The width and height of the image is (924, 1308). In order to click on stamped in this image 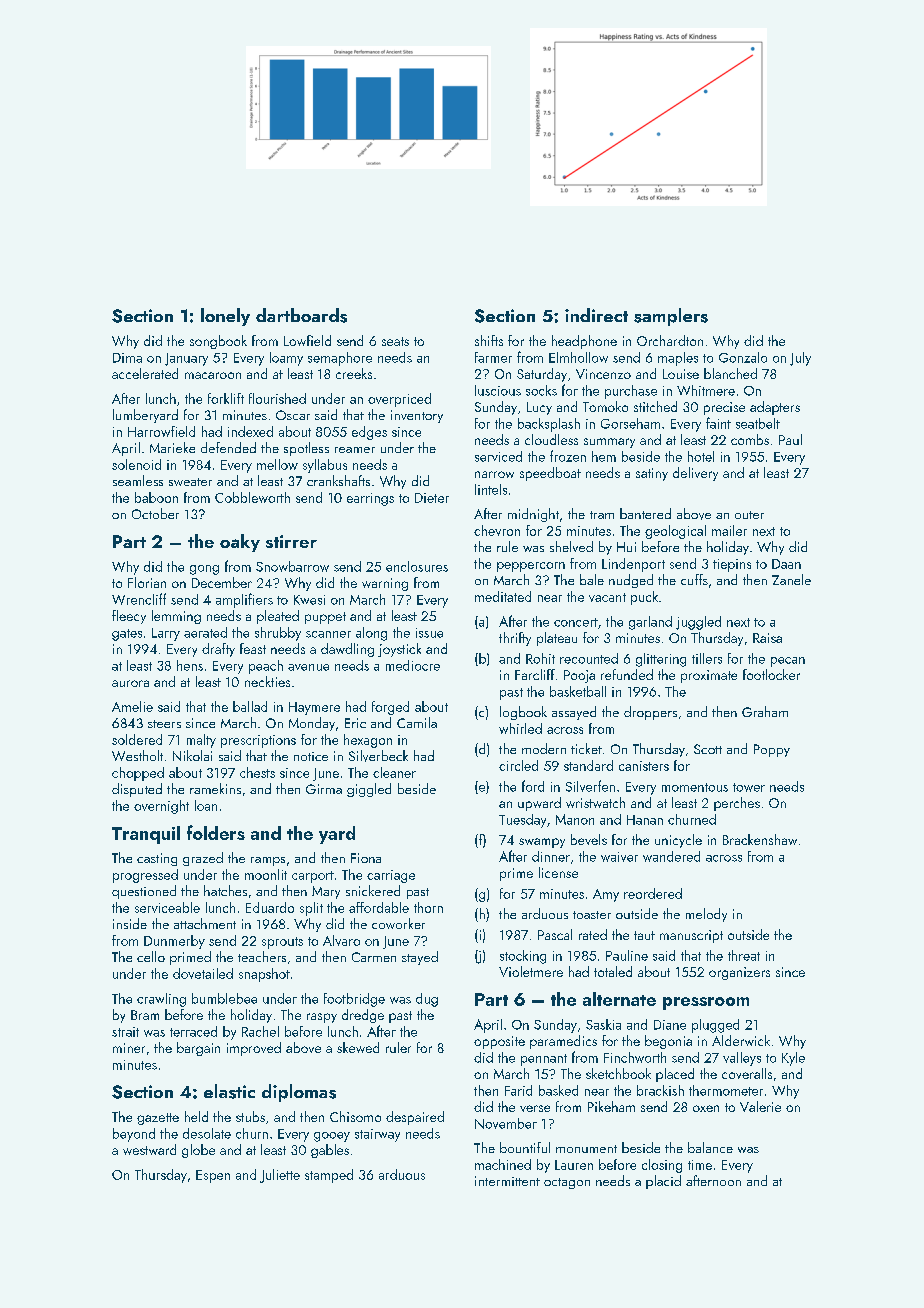, I will do `click(329, 1176)`.
